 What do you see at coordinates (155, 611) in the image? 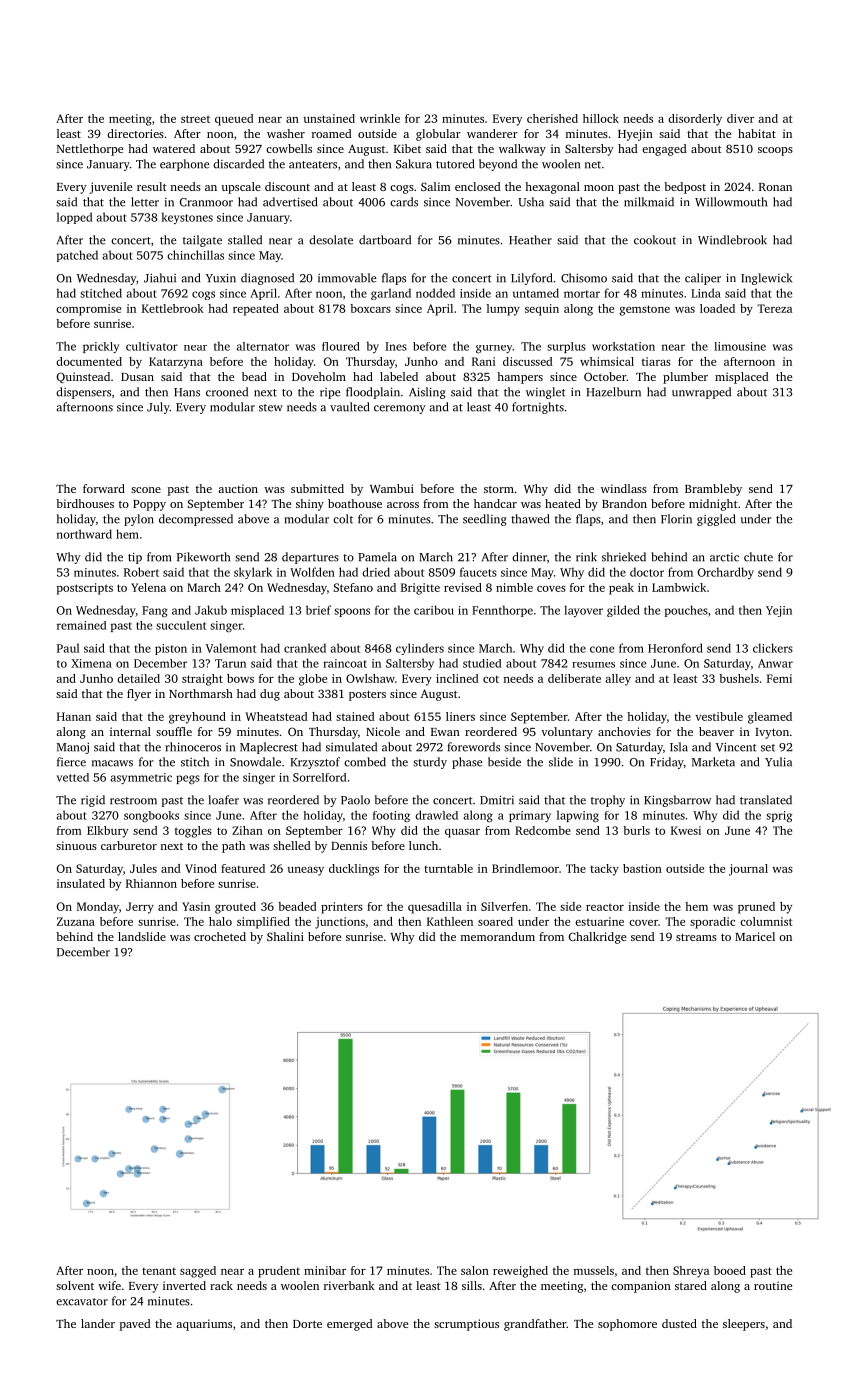
I see `Fang` at bounding box center [155, 611].
